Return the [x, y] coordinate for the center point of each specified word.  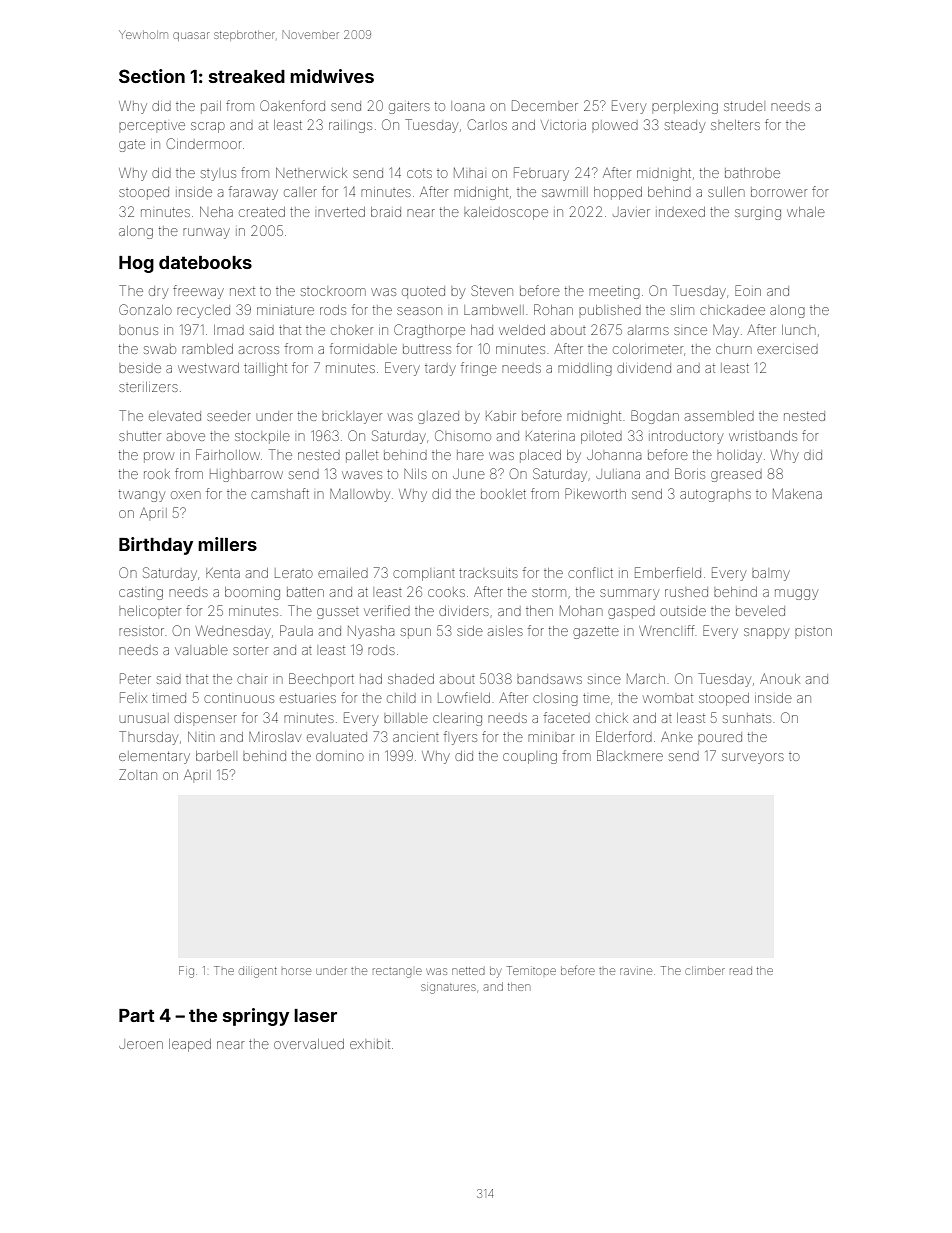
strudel [743, 106]
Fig [186, 972]
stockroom [333, 292]
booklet [503, 494]
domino [340, 757]
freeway [198, 292]
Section [152, 76]
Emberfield [668, 572]
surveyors [753, 758]
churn [734, 349]
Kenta [223, 573]
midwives [332, 76]
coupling [530, 758]
